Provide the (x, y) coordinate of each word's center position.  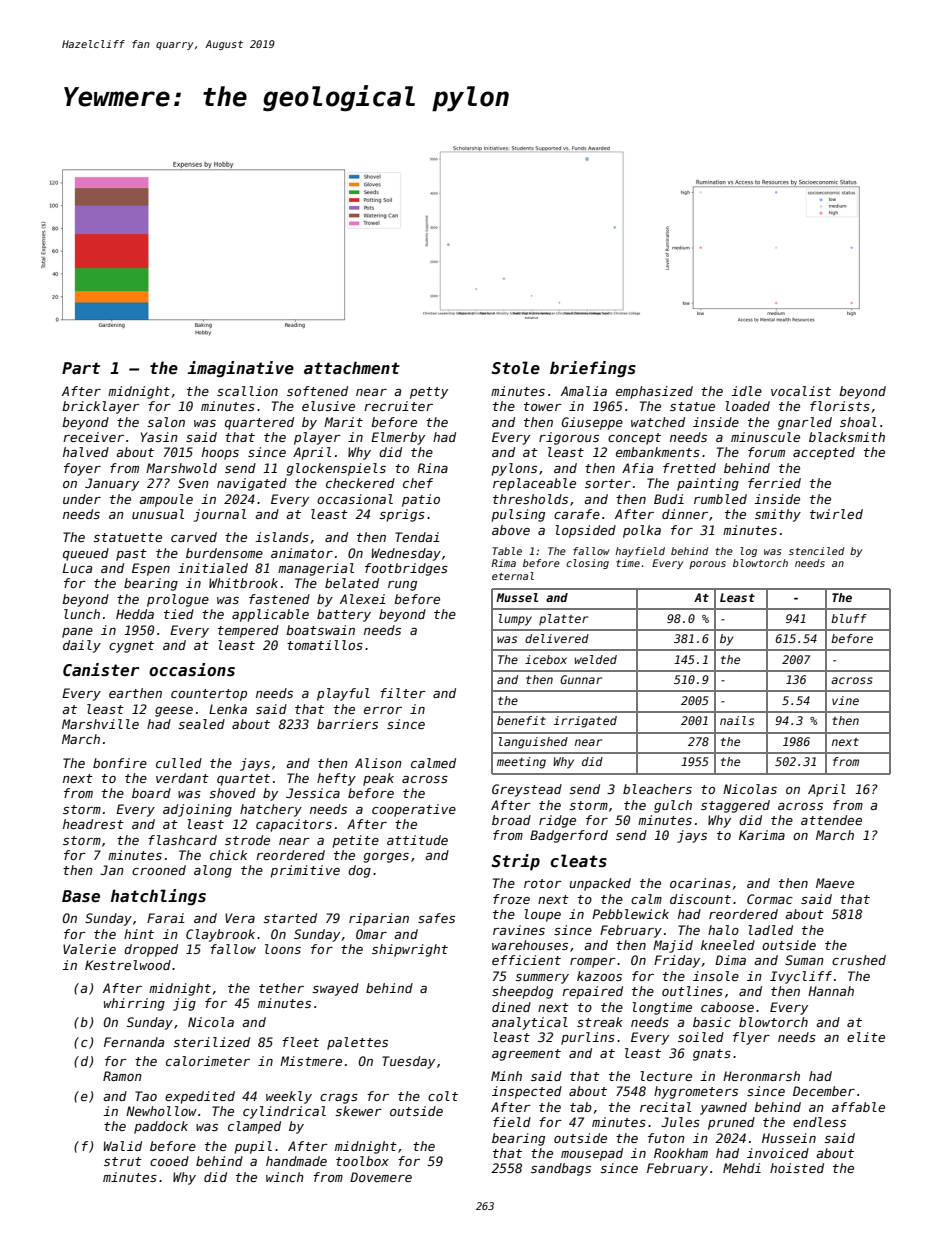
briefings (593, 369)
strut (123, 1161)
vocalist (801, 391)
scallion (247, 391)
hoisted (797, 1168)
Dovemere (381, 1177)
